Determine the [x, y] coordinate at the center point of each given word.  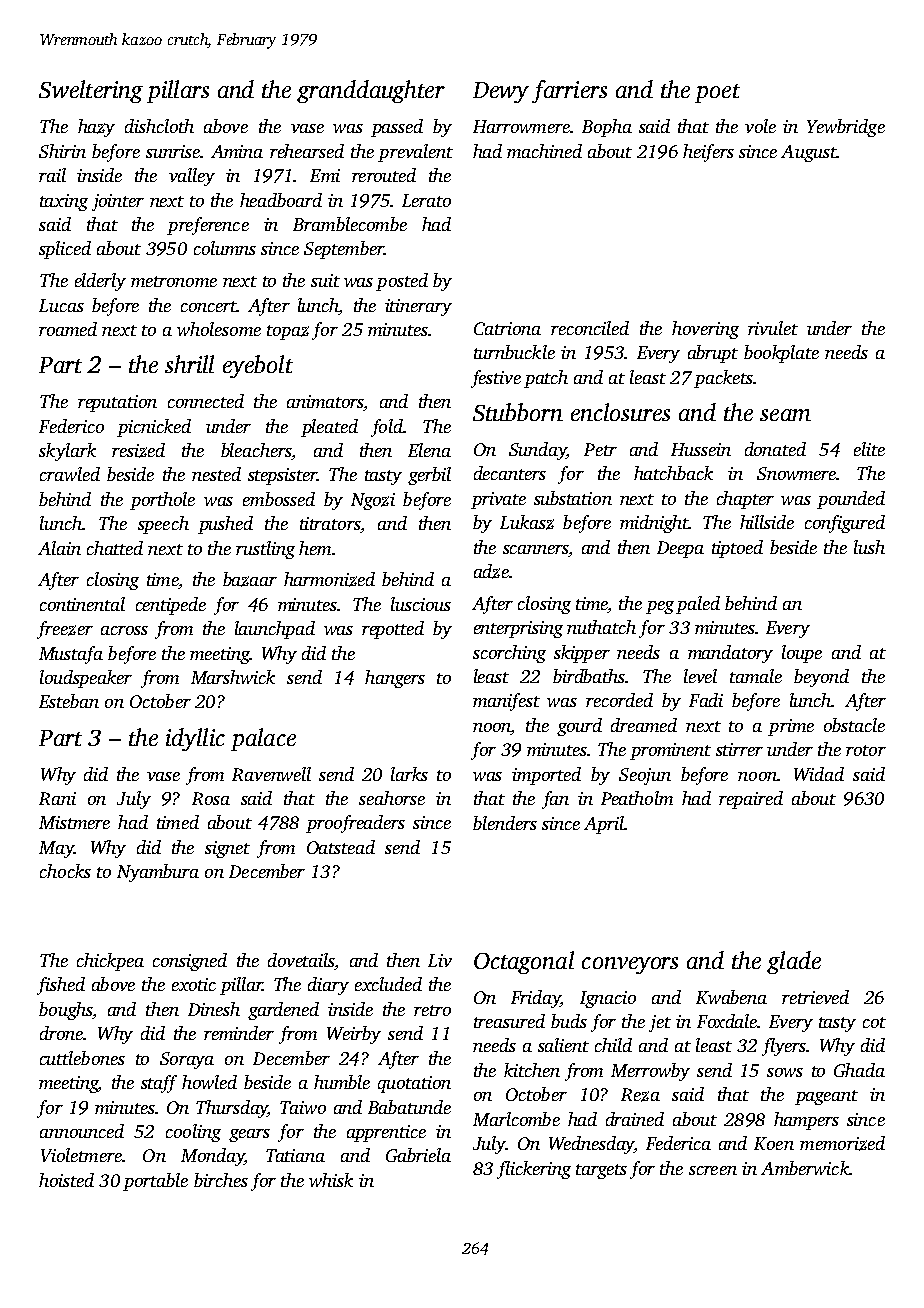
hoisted [66, 1180]
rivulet [773, 328]
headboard [281, 200]
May [56, 849]
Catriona [507, 328]
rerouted [384, 175]
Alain [59, 548]
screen [713, 1170]
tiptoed [737, 549]
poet [717, 93]
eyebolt [258, 366]
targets [601, 1171]
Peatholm [637, 798]
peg [660, 607]
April [604, 825]
